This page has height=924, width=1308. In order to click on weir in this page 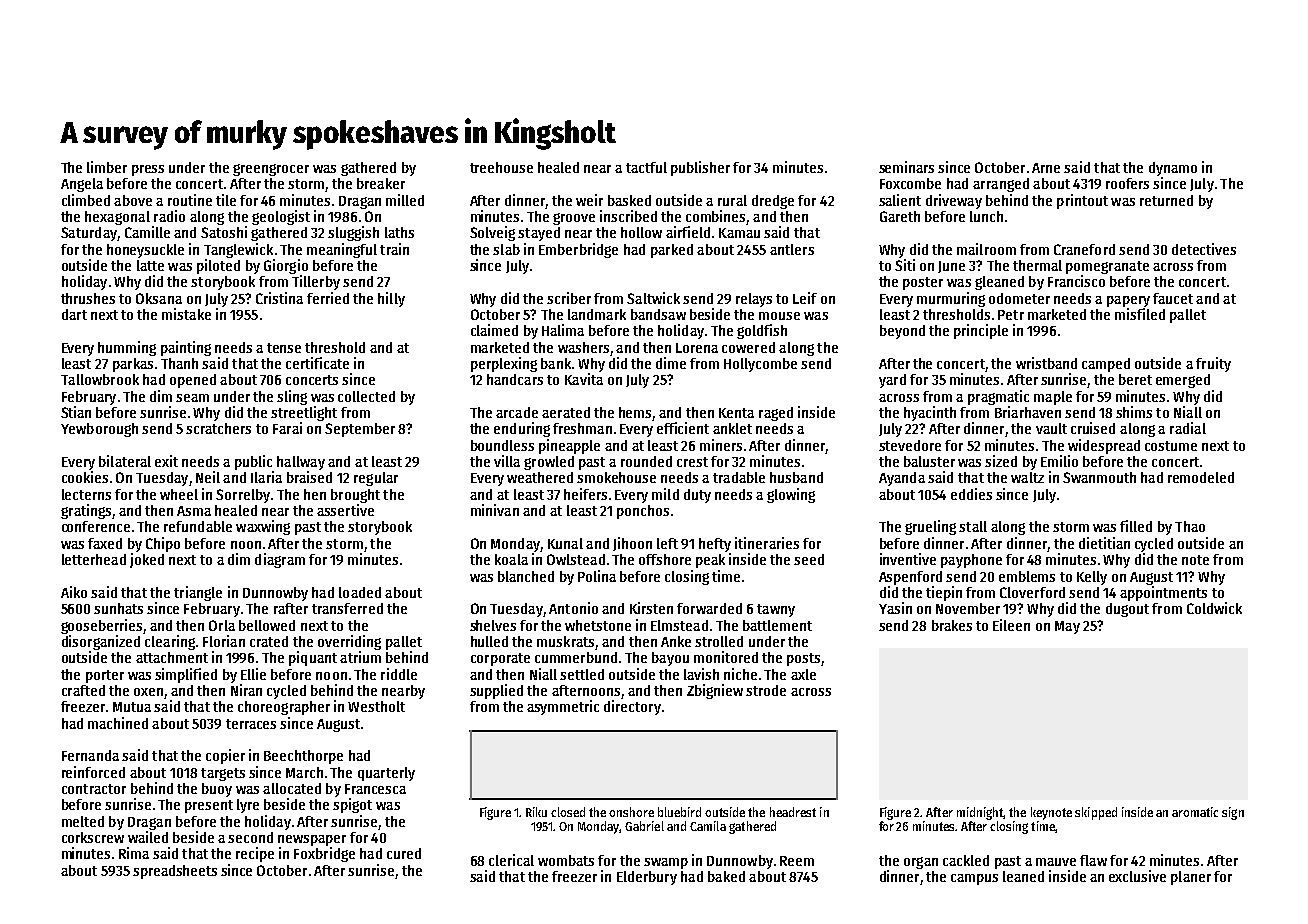, I will do `click(589, 200)`.
